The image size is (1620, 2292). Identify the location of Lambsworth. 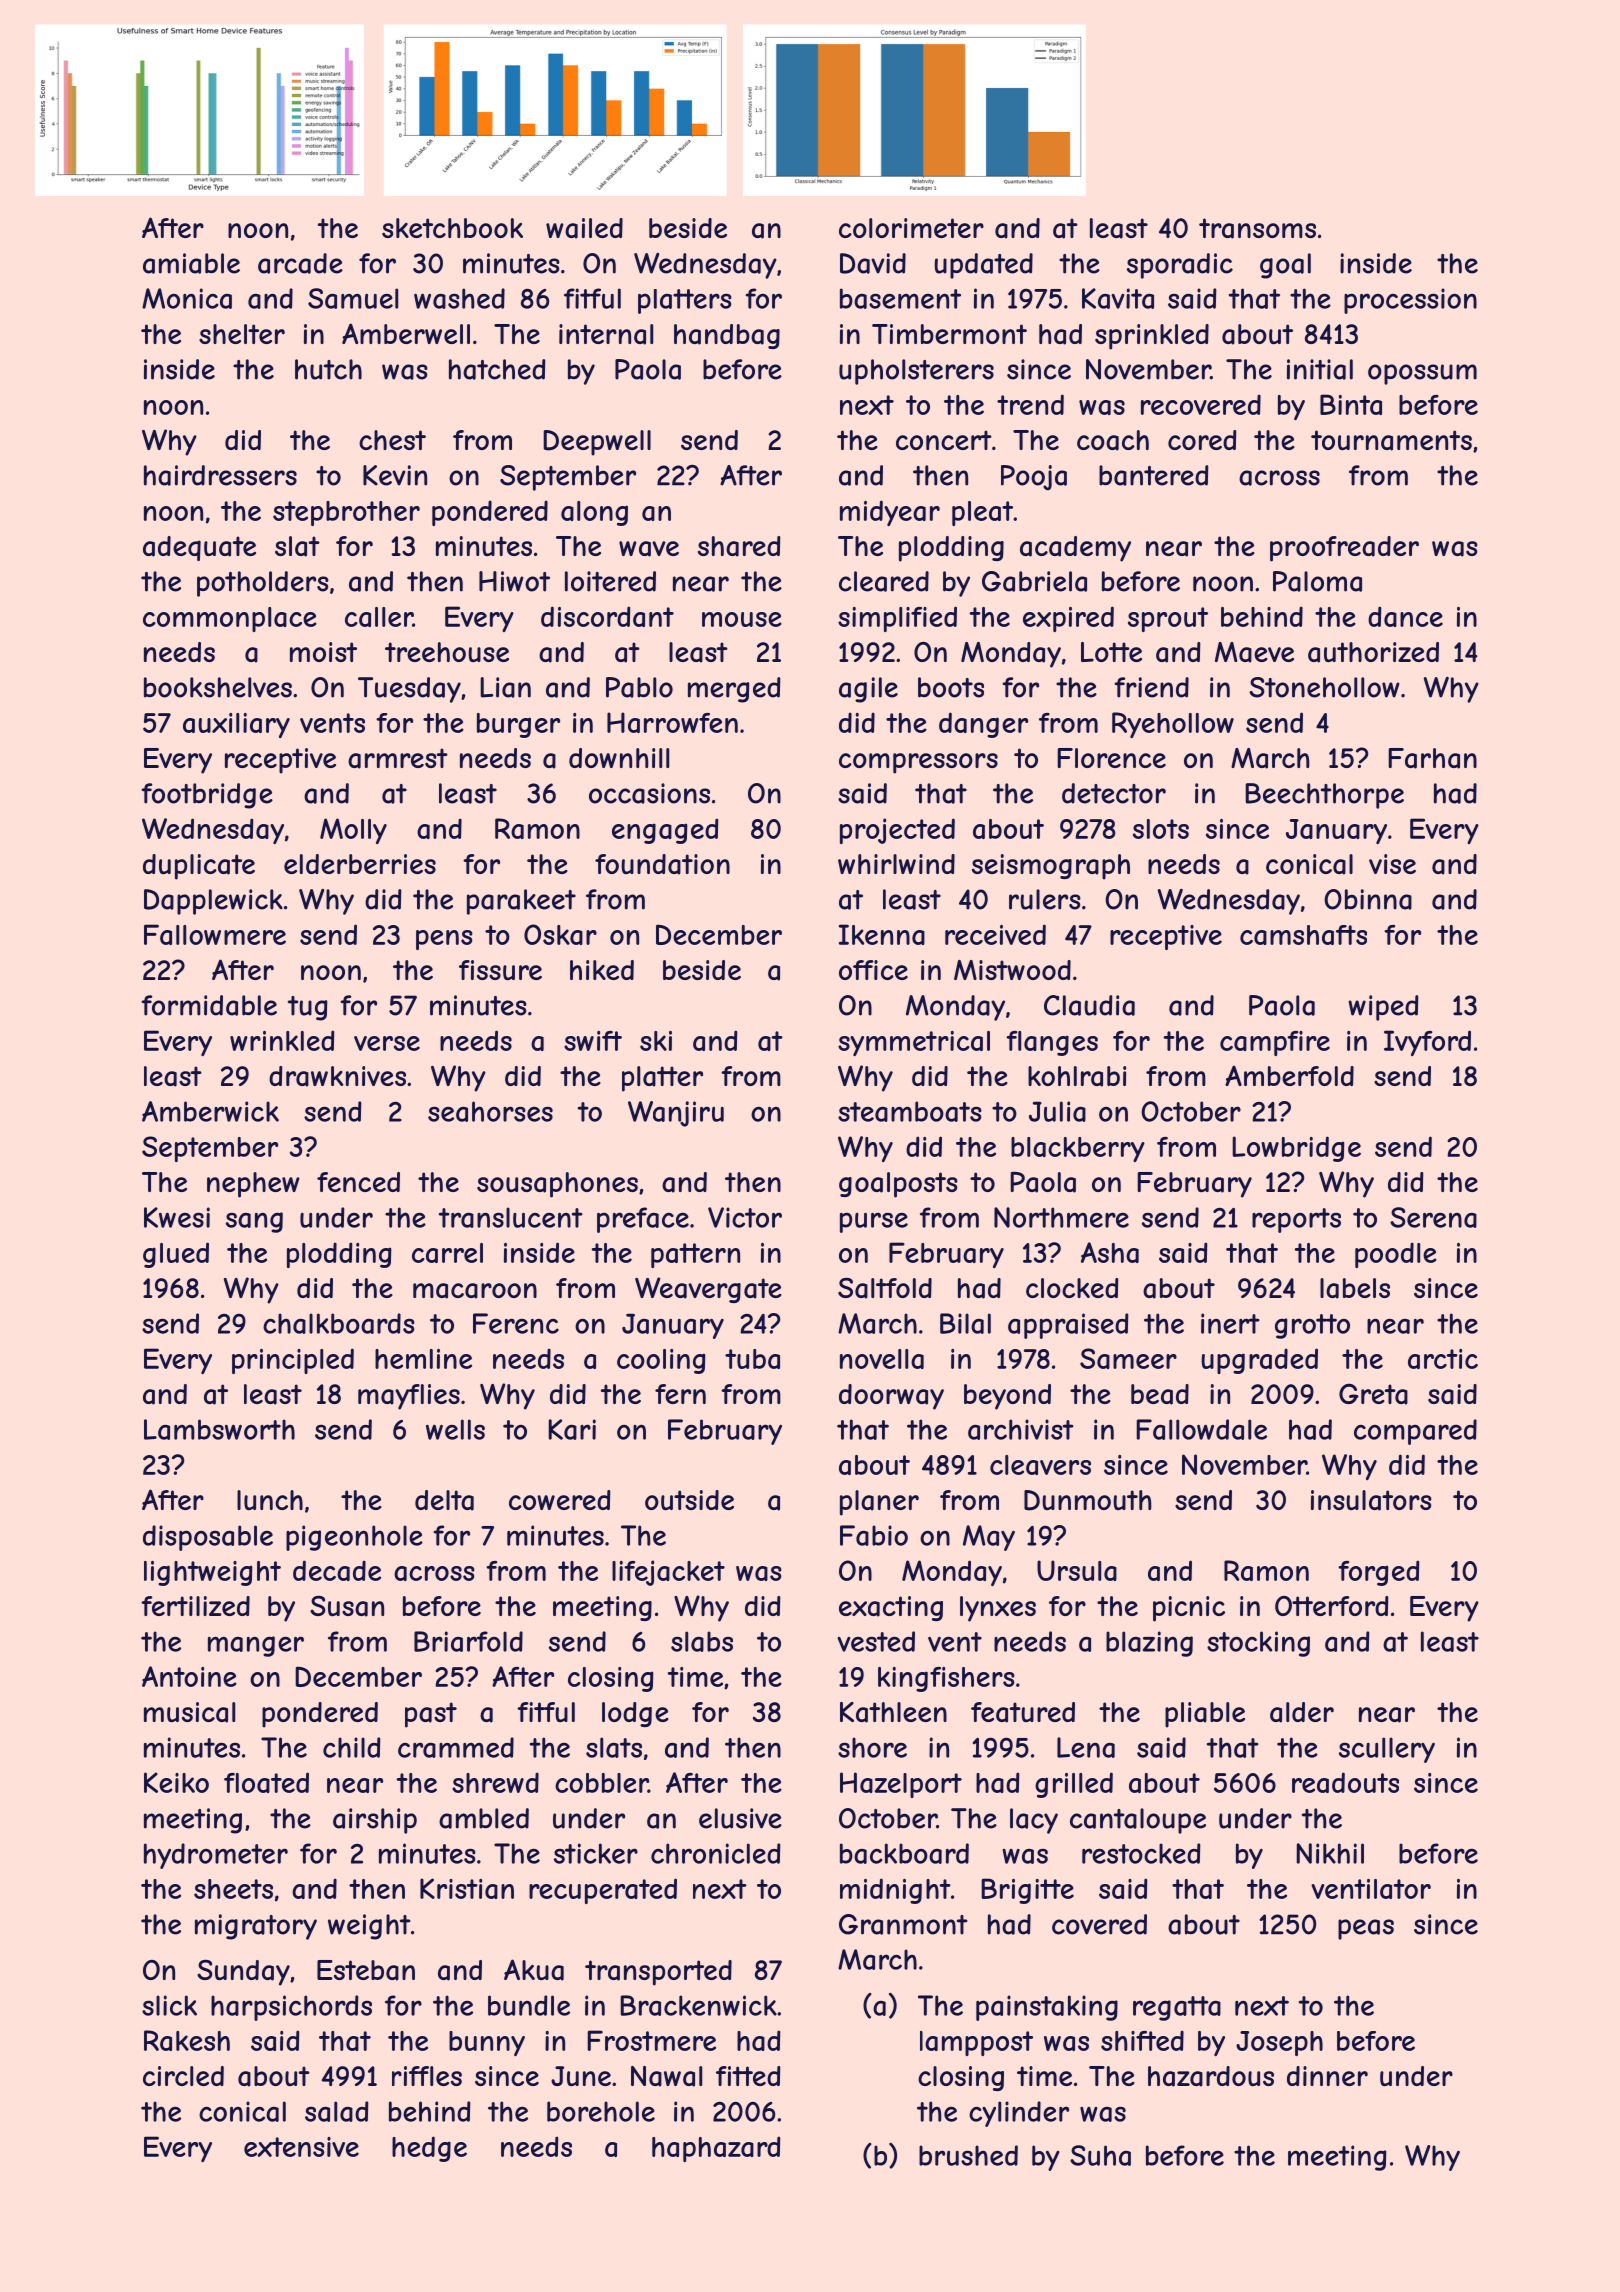
(219, 1429).
